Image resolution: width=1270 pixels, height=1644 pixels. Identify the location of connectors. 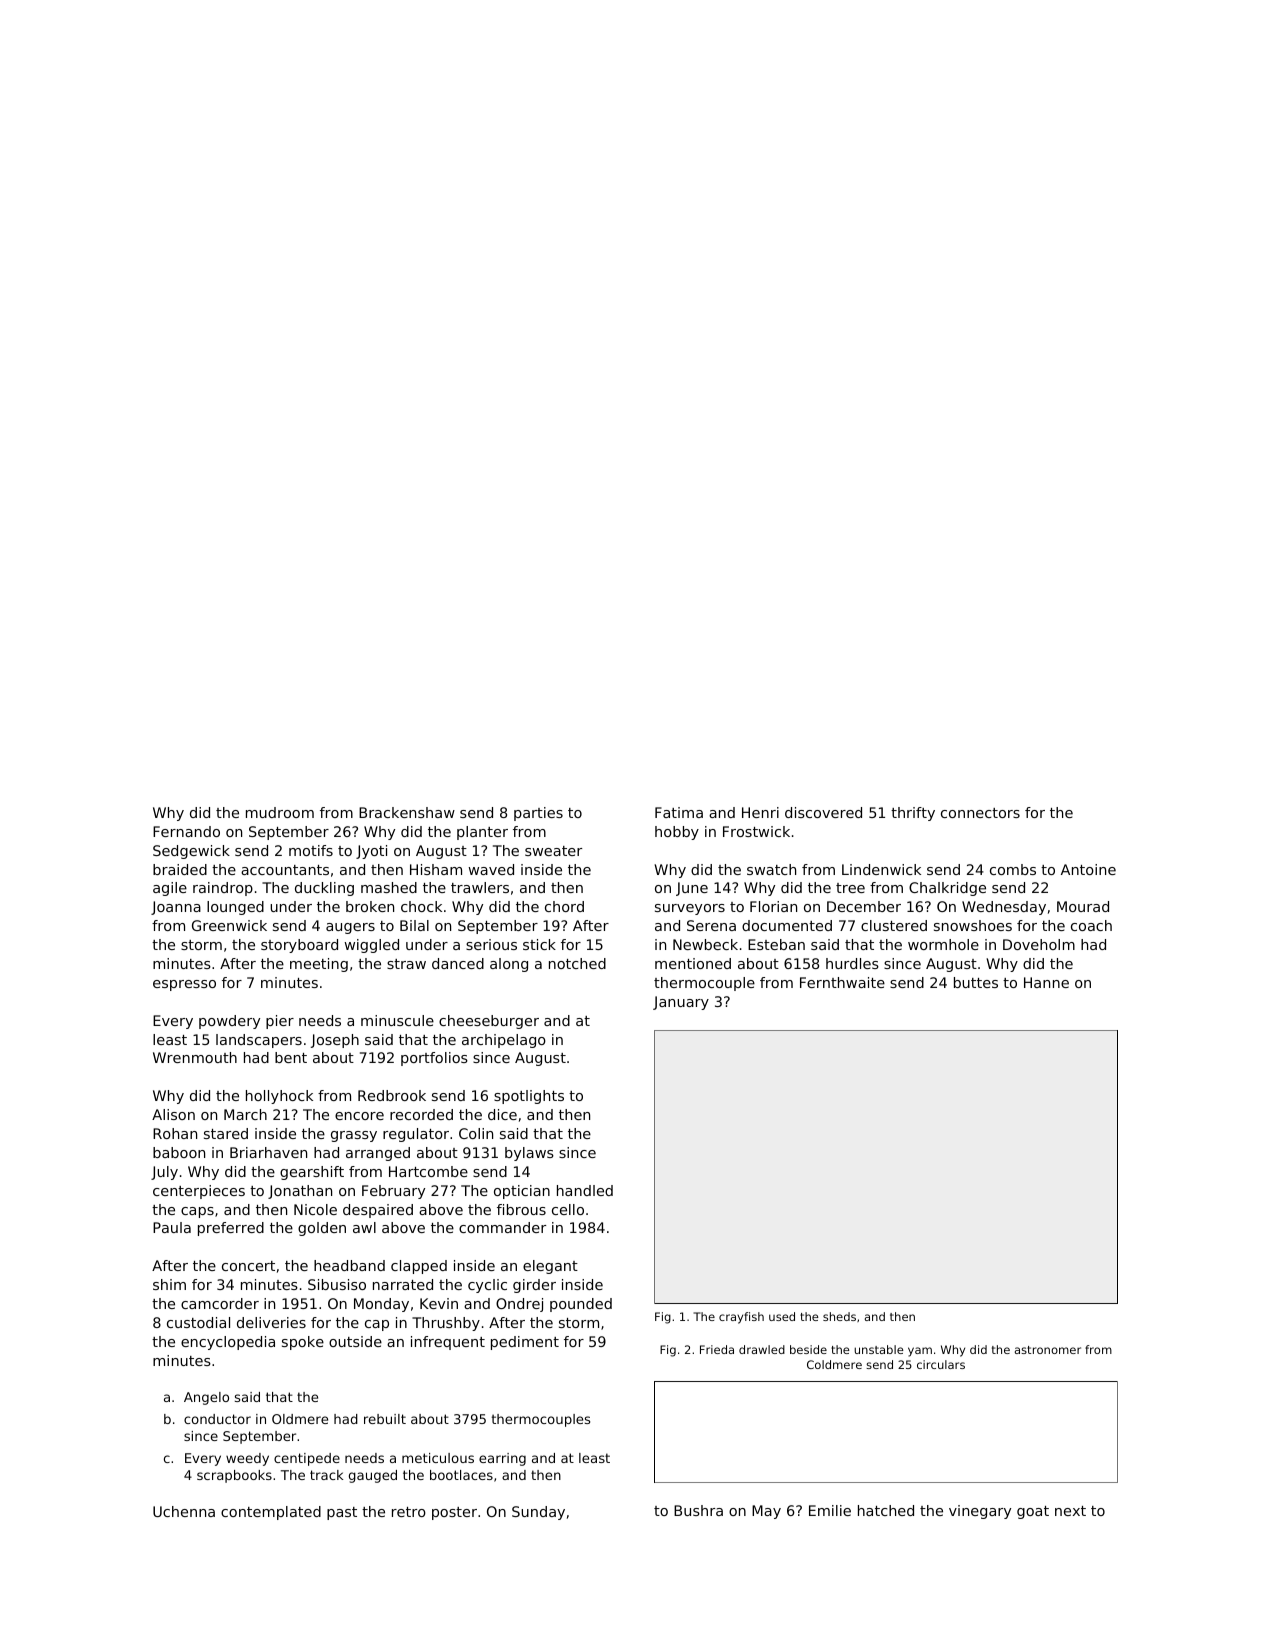
(980, 813).
